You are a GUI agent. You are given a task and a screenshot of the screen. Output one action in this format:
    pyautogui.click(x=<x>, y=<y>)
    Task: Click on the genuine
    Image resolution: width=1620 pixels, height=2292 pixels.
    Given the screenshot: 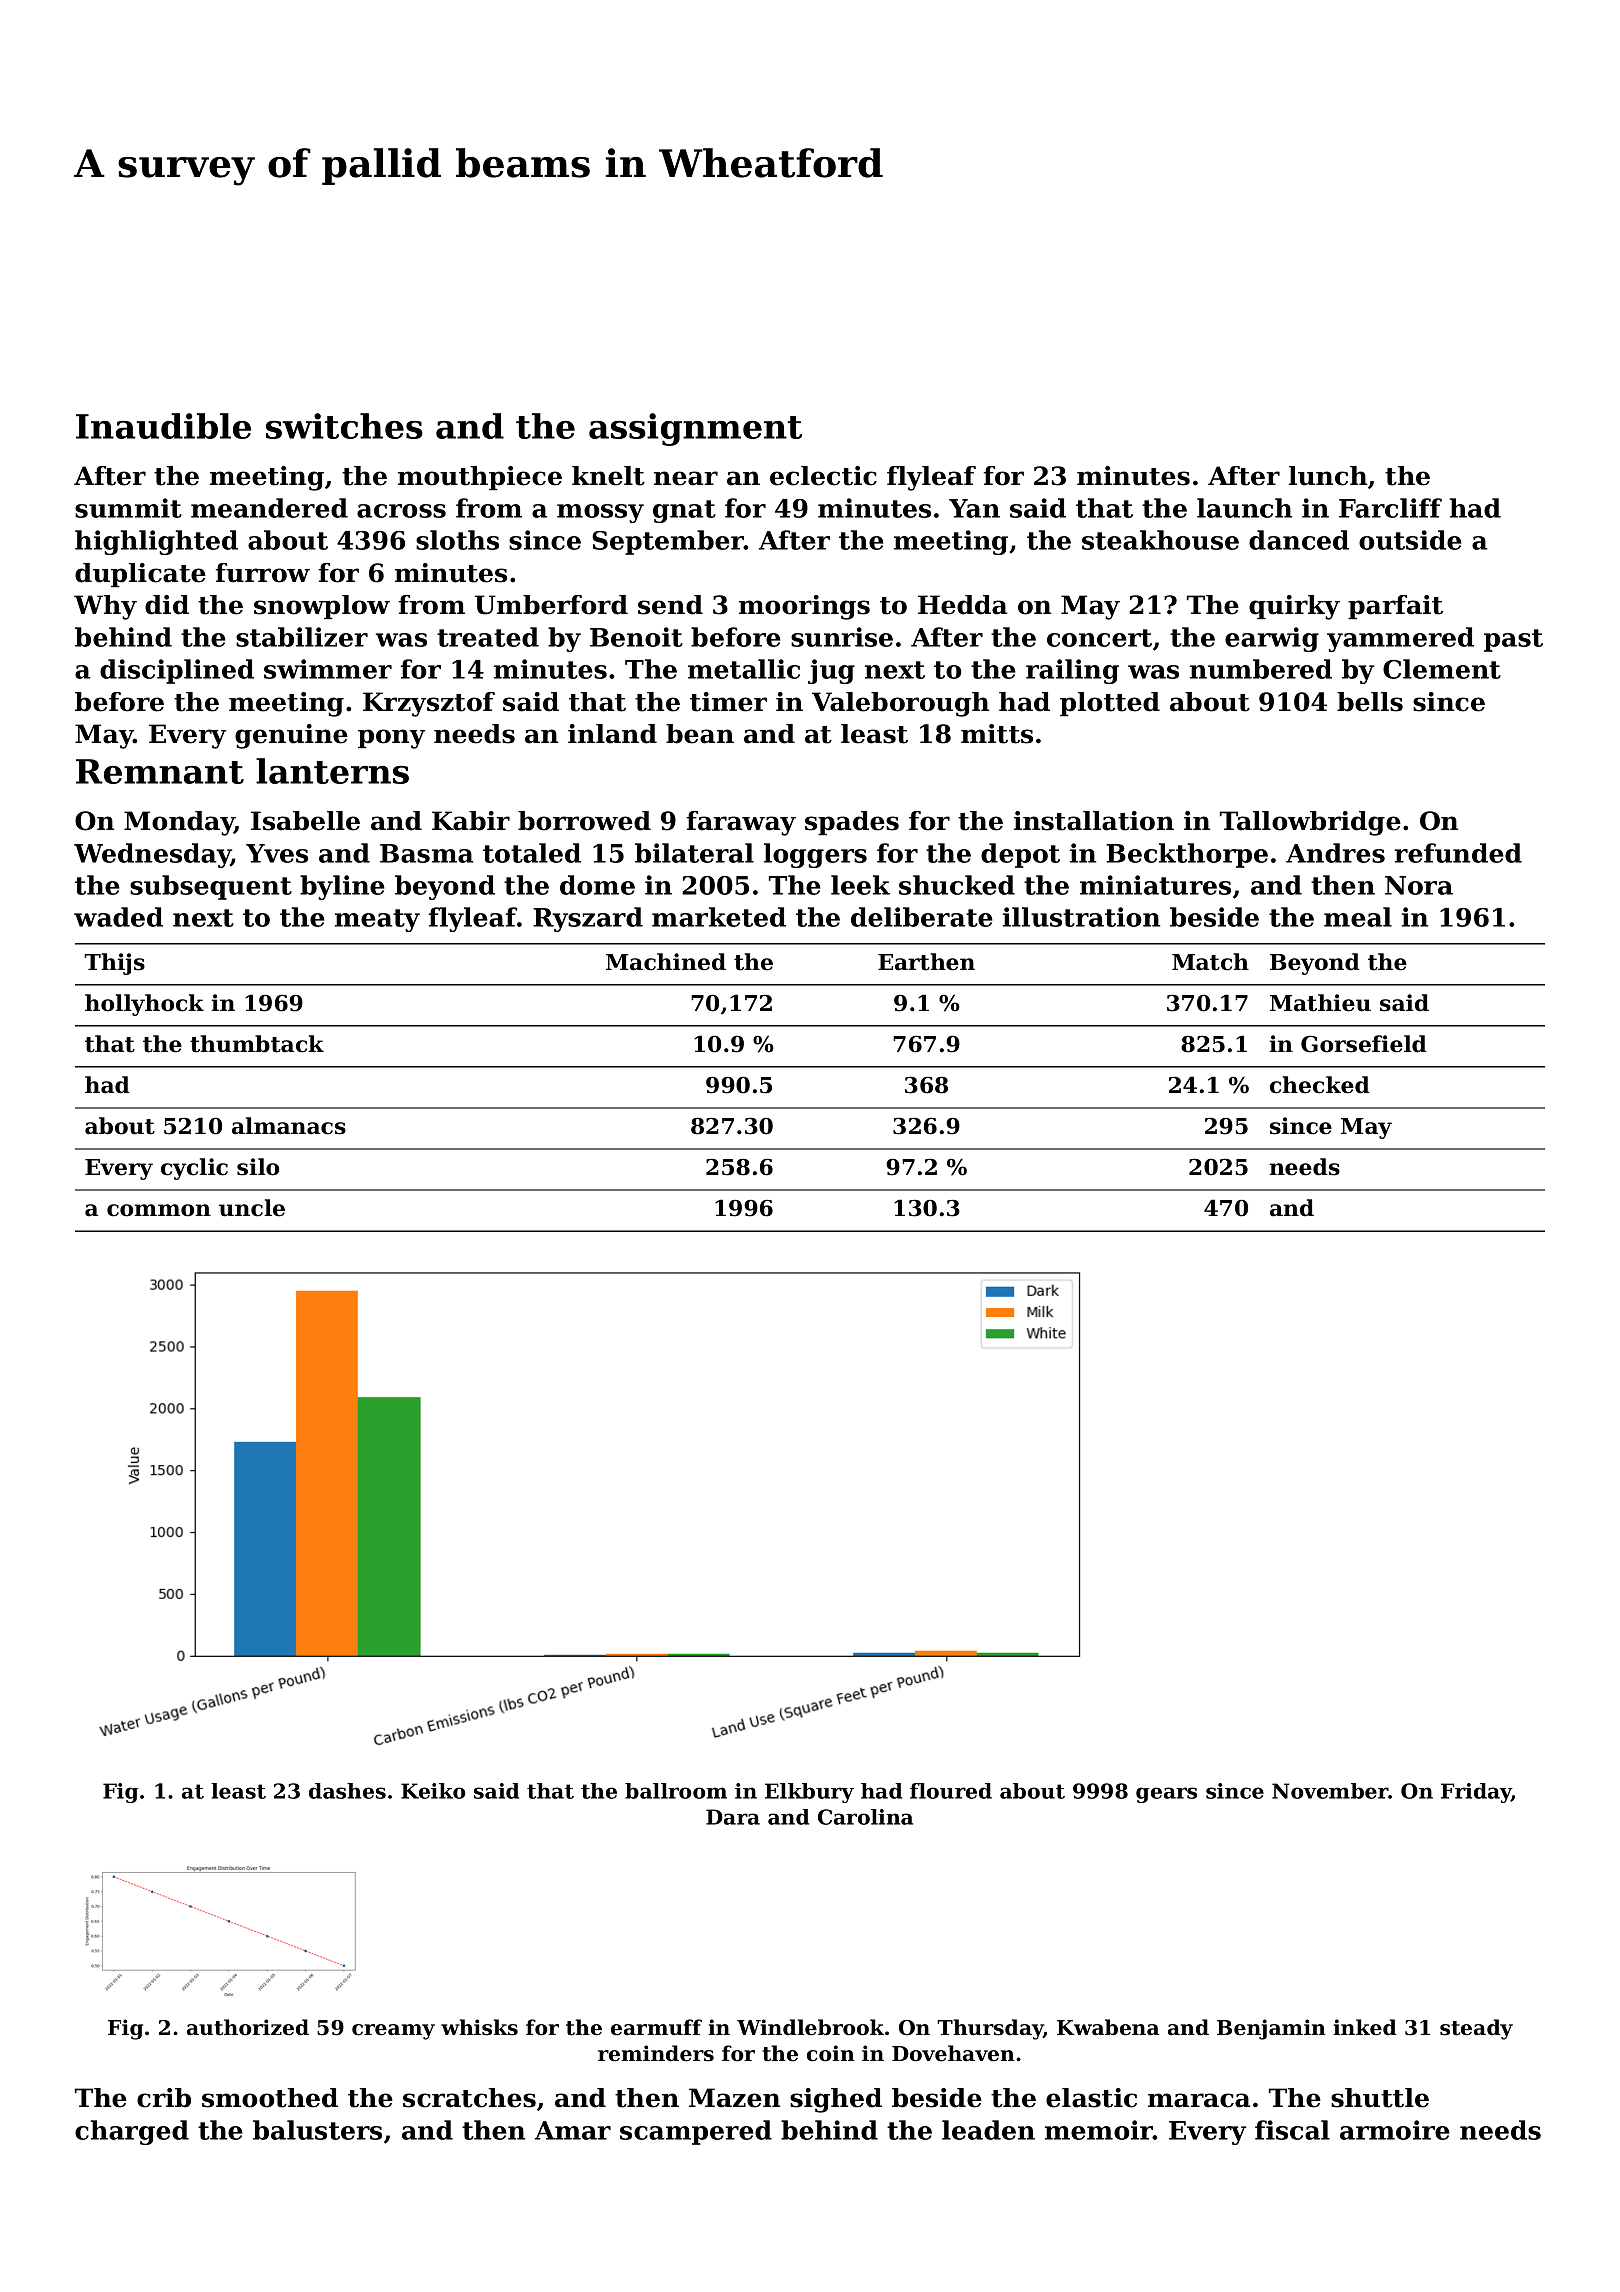 What is the action you would take?
    pyautogui.click(x=291, y=736)
